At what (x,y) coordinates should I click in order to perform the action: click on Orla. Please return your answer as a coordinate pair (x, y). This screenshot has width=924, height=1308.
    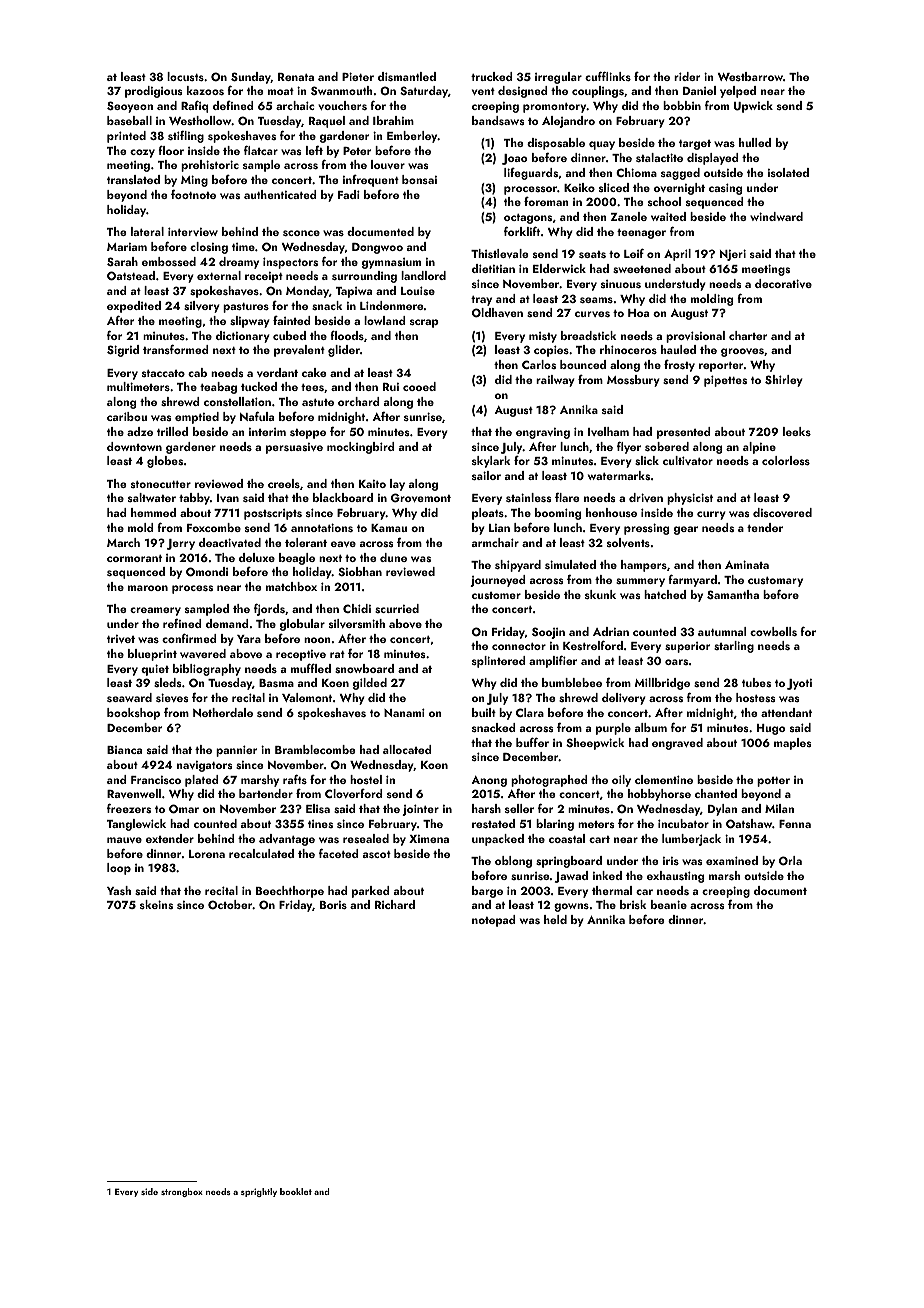
    Looking at the image, I should click on (790, 861).
